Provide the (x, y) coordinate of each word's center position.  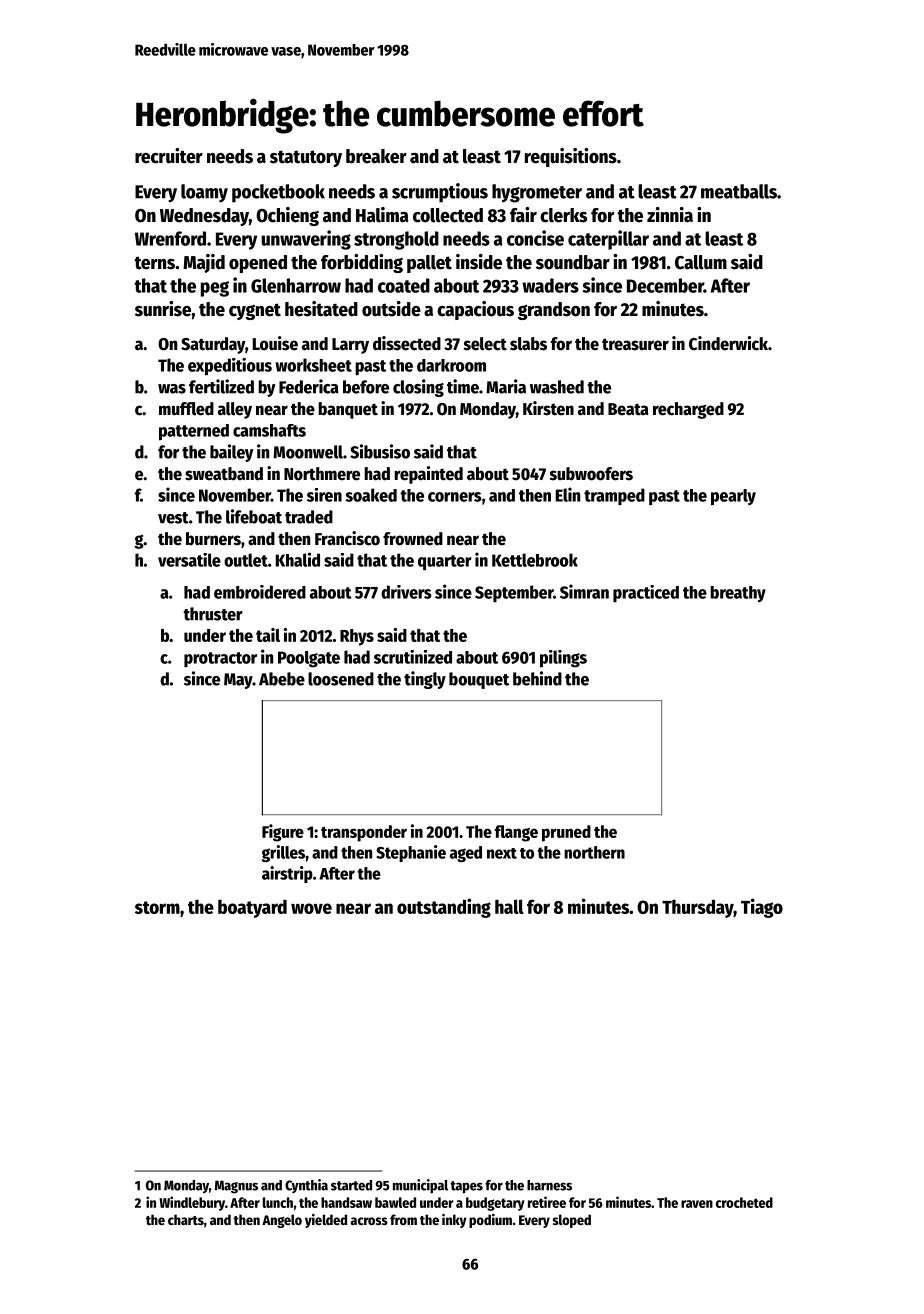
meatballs (739, 191)
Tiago (762, 908)
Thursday (698, 908)
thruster (213, 614)
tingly (425, 680)
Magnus (236, 1187)
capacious (475, 310)
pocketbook (278, 193)
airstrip (287, 874)
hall (509, 906)
